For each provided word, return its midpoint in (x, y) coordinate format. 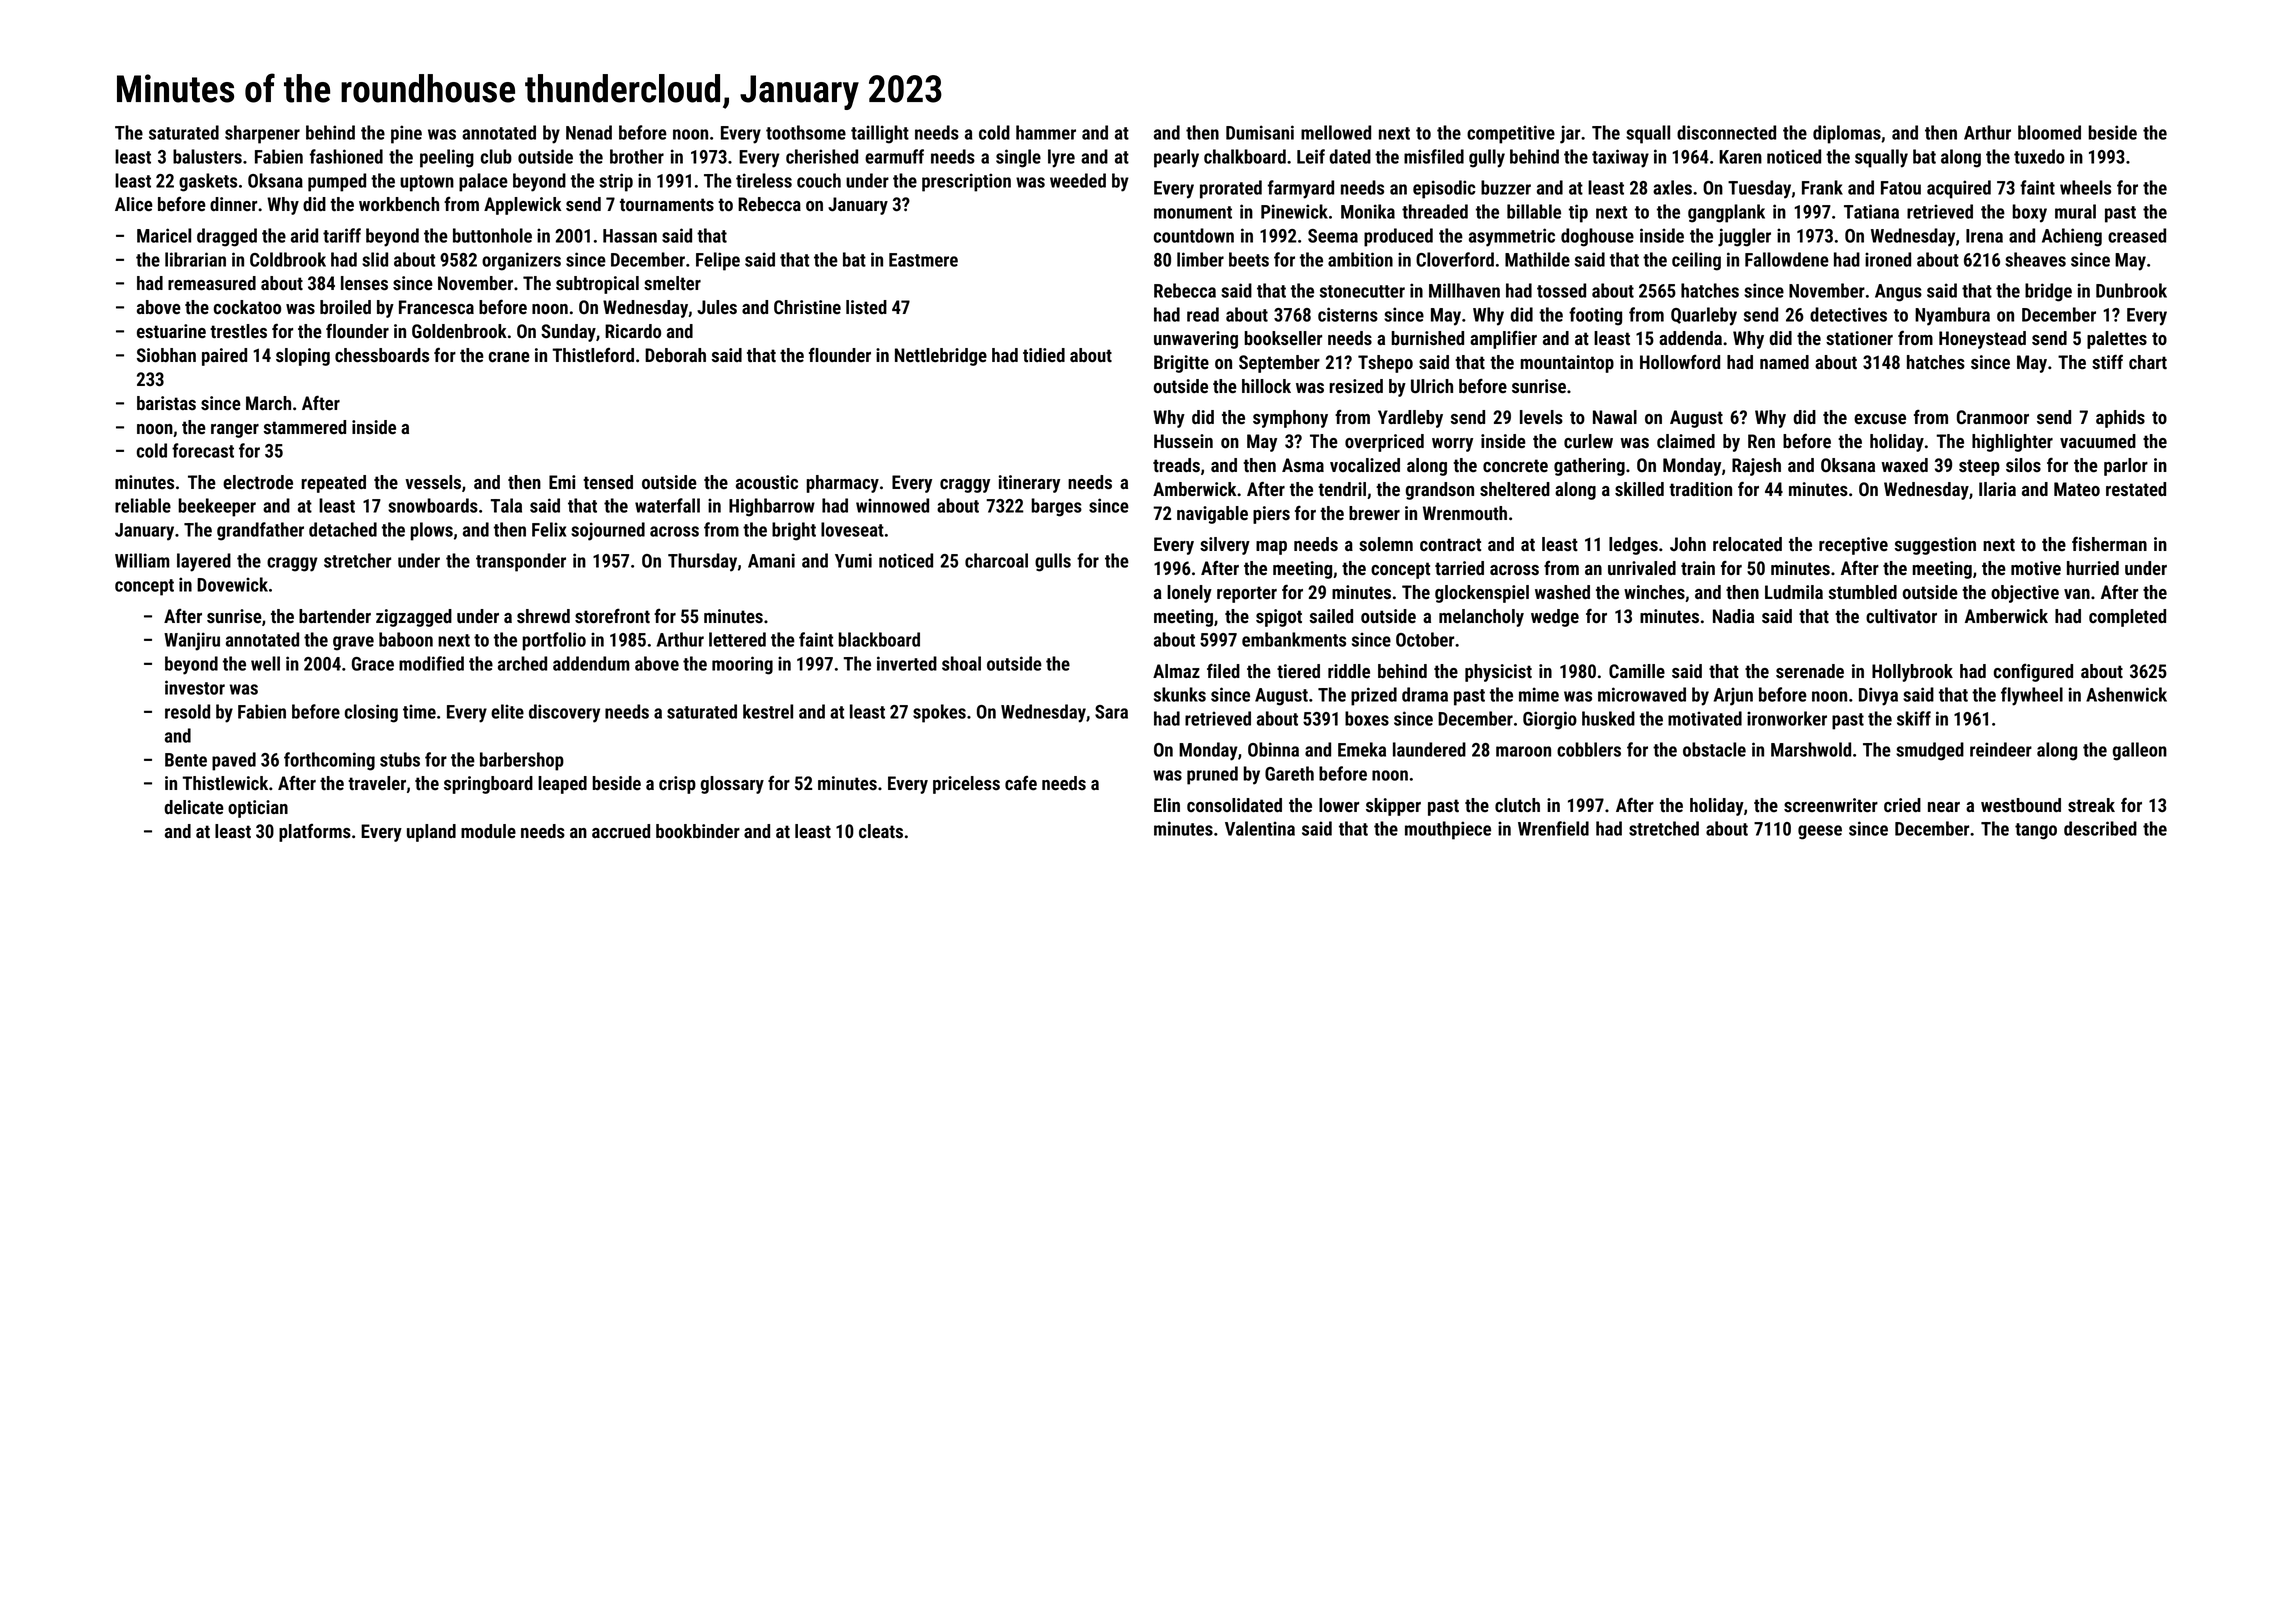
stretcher (357, 560)
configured (2033, 673)
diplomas (1847, 134)
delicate (194, 807)
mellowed (1336, 132)
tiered (1298, 671)
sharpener (262, 134)
